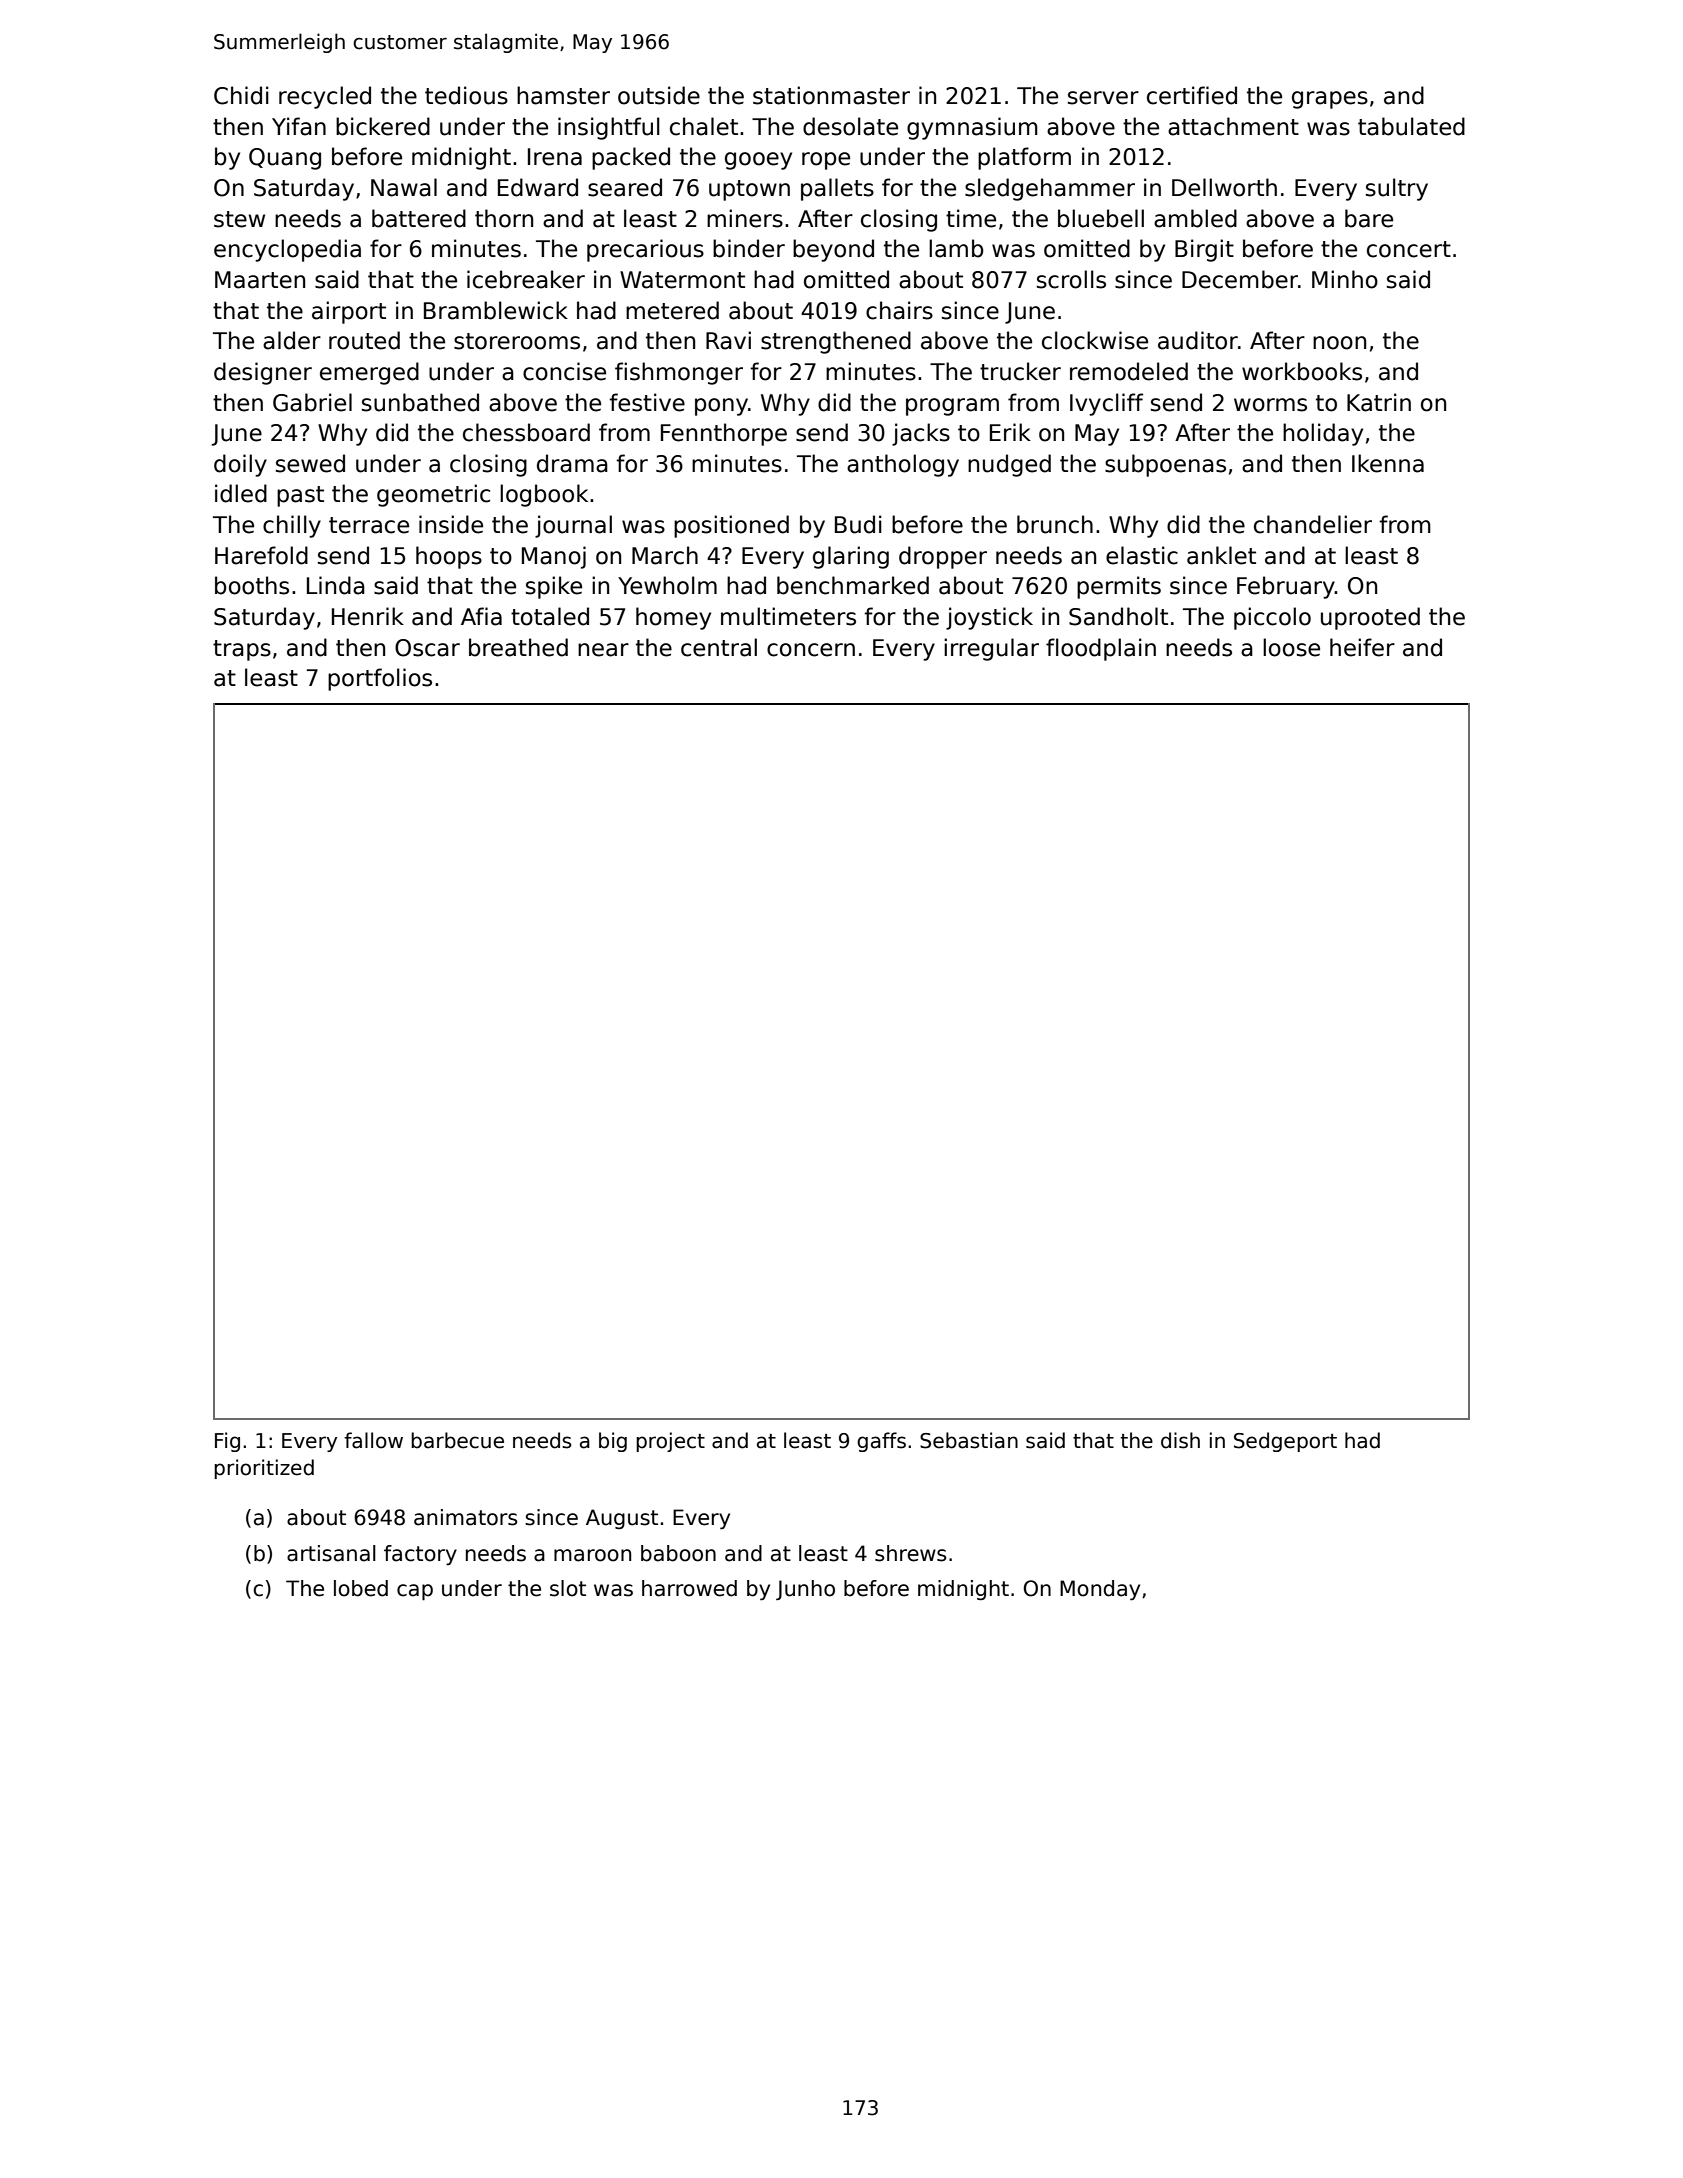 This document has width=1683, height=2178. I want to click on certified, so click(1192, 95).
